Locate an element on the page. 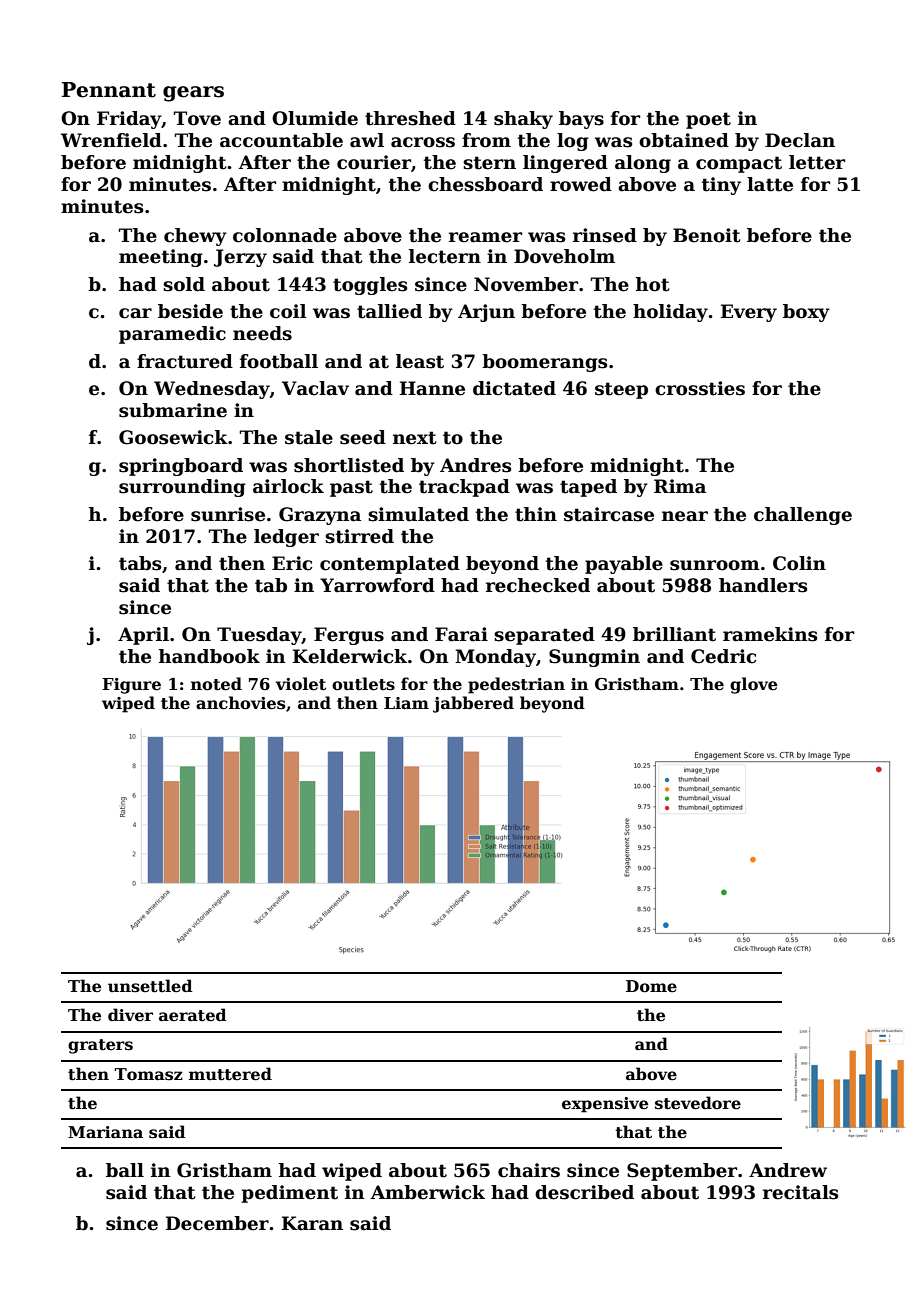 This image has width=924, height=1308. needs is located at coordinates (262, 333).
